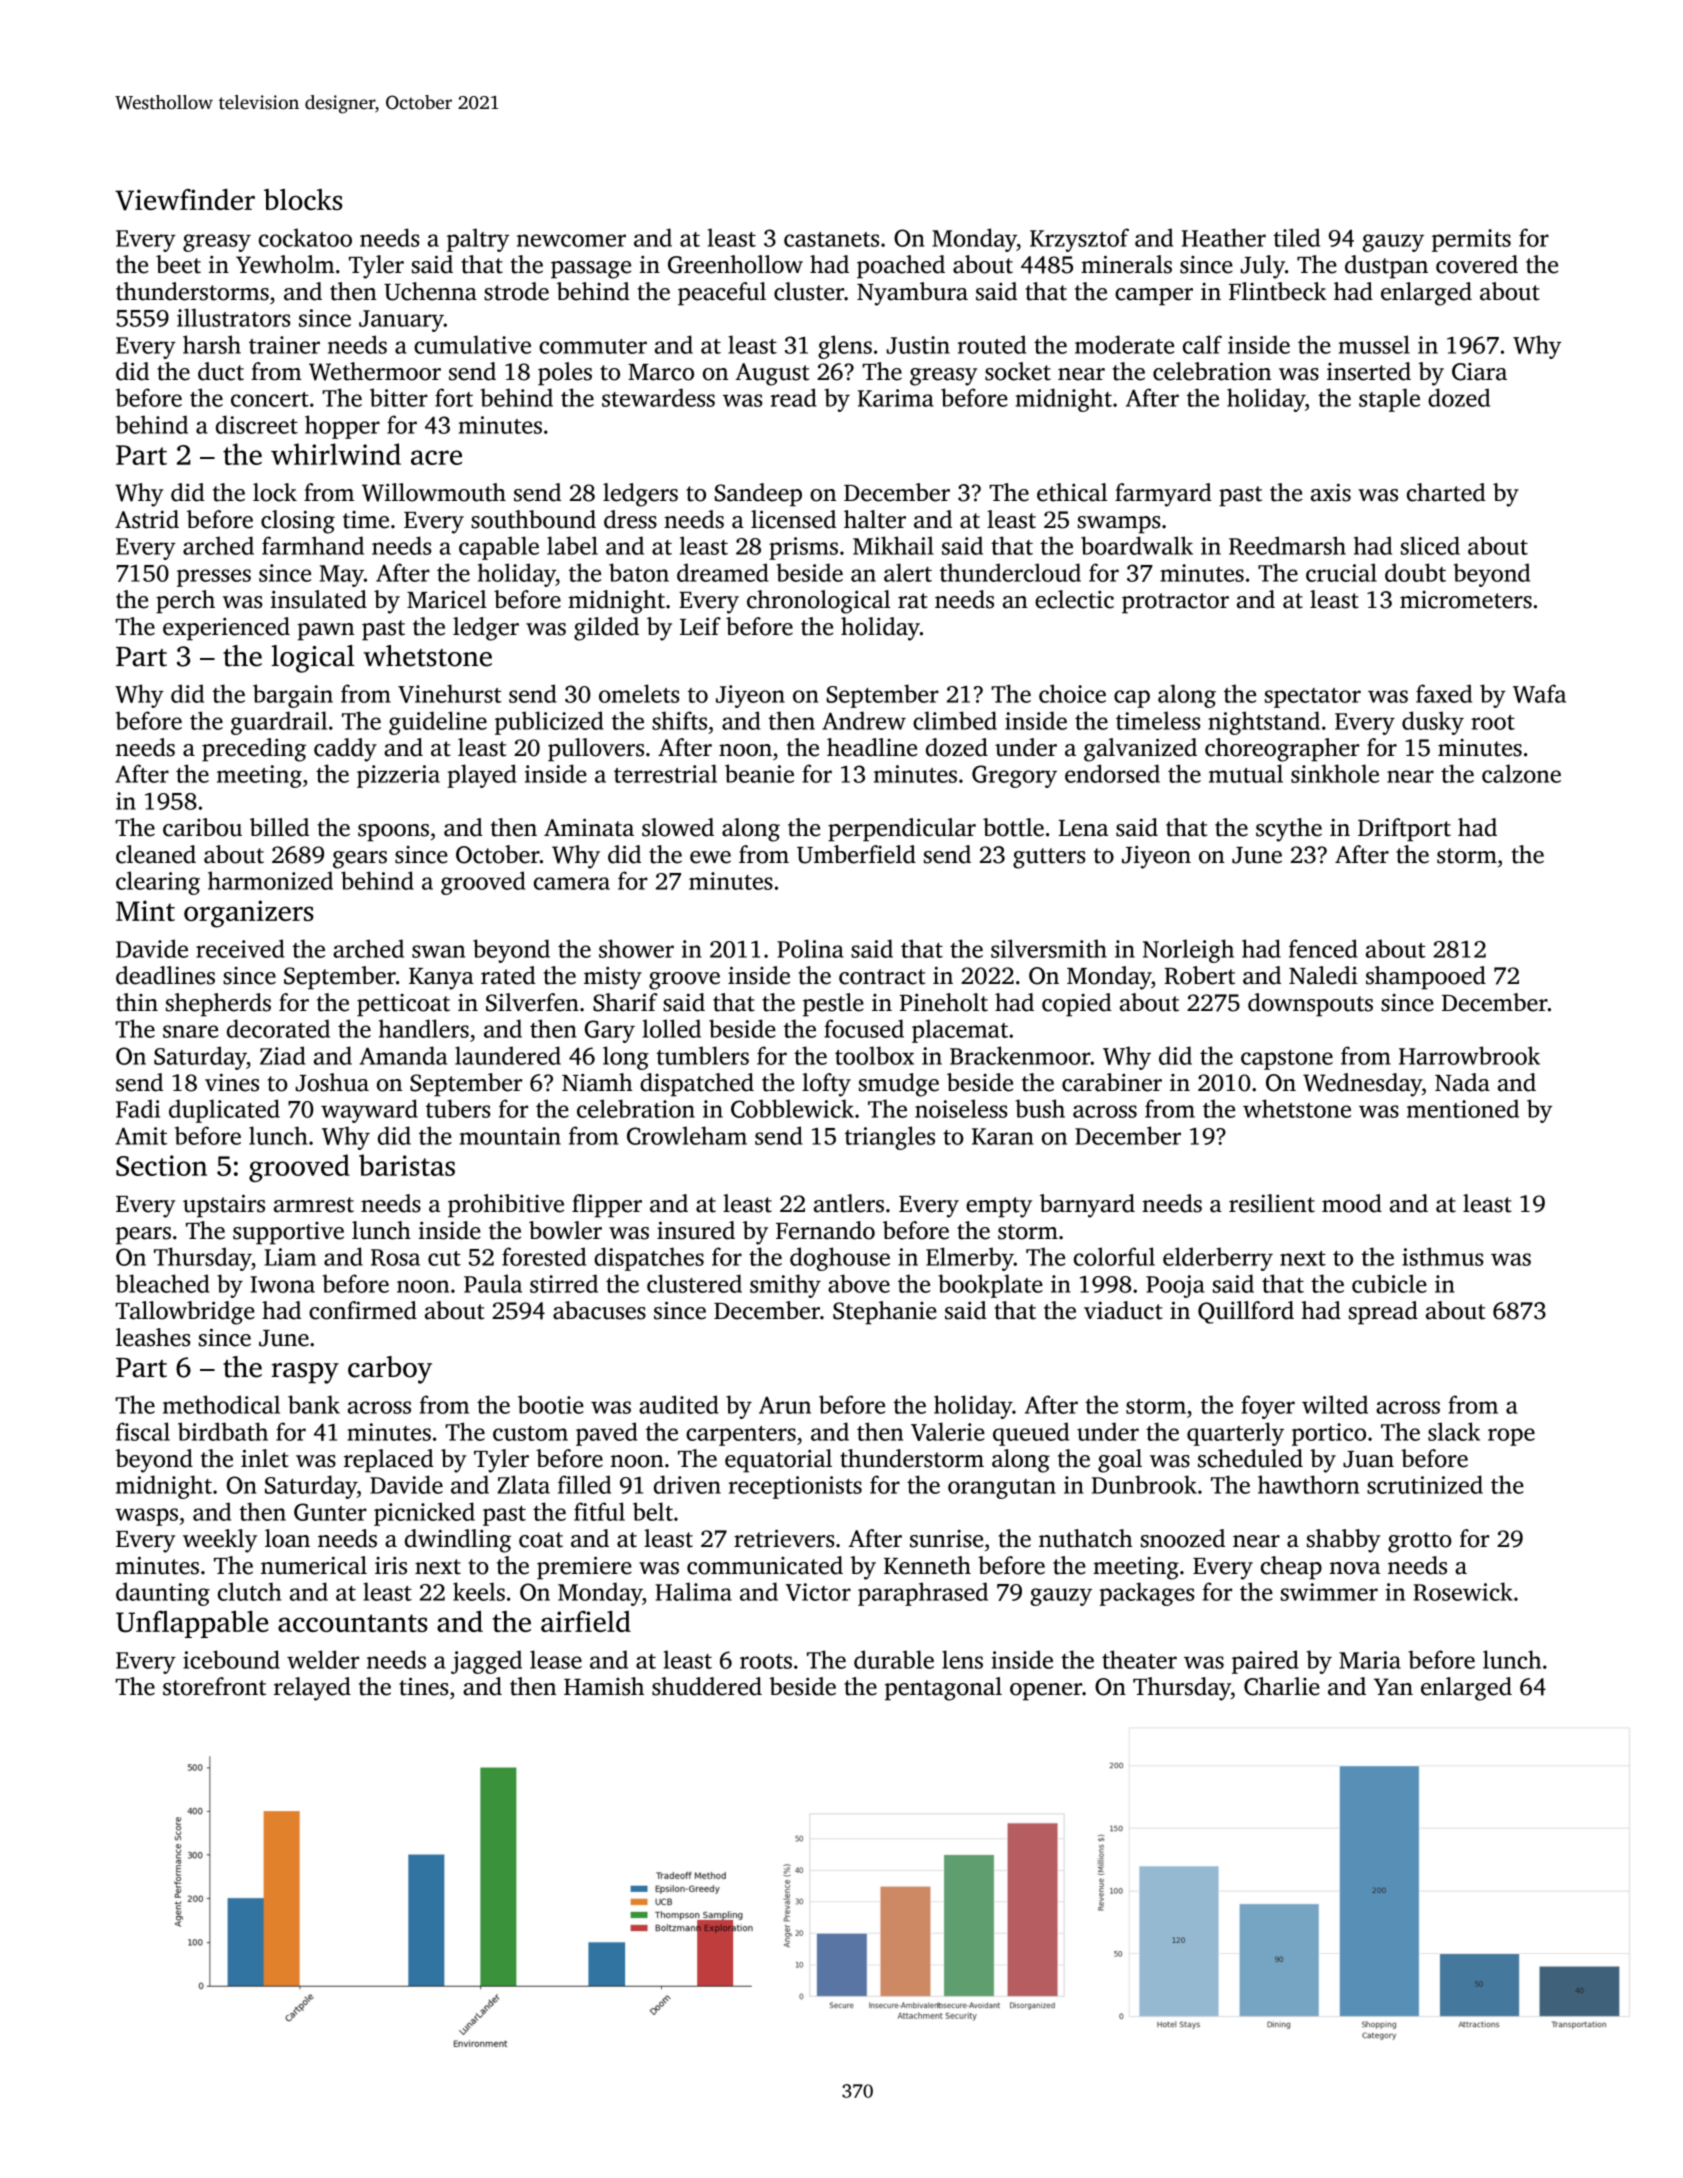 Image resolution: width=1683 pixels, height=2178 pixels. I want to click on covered, so click(1477, 264).
